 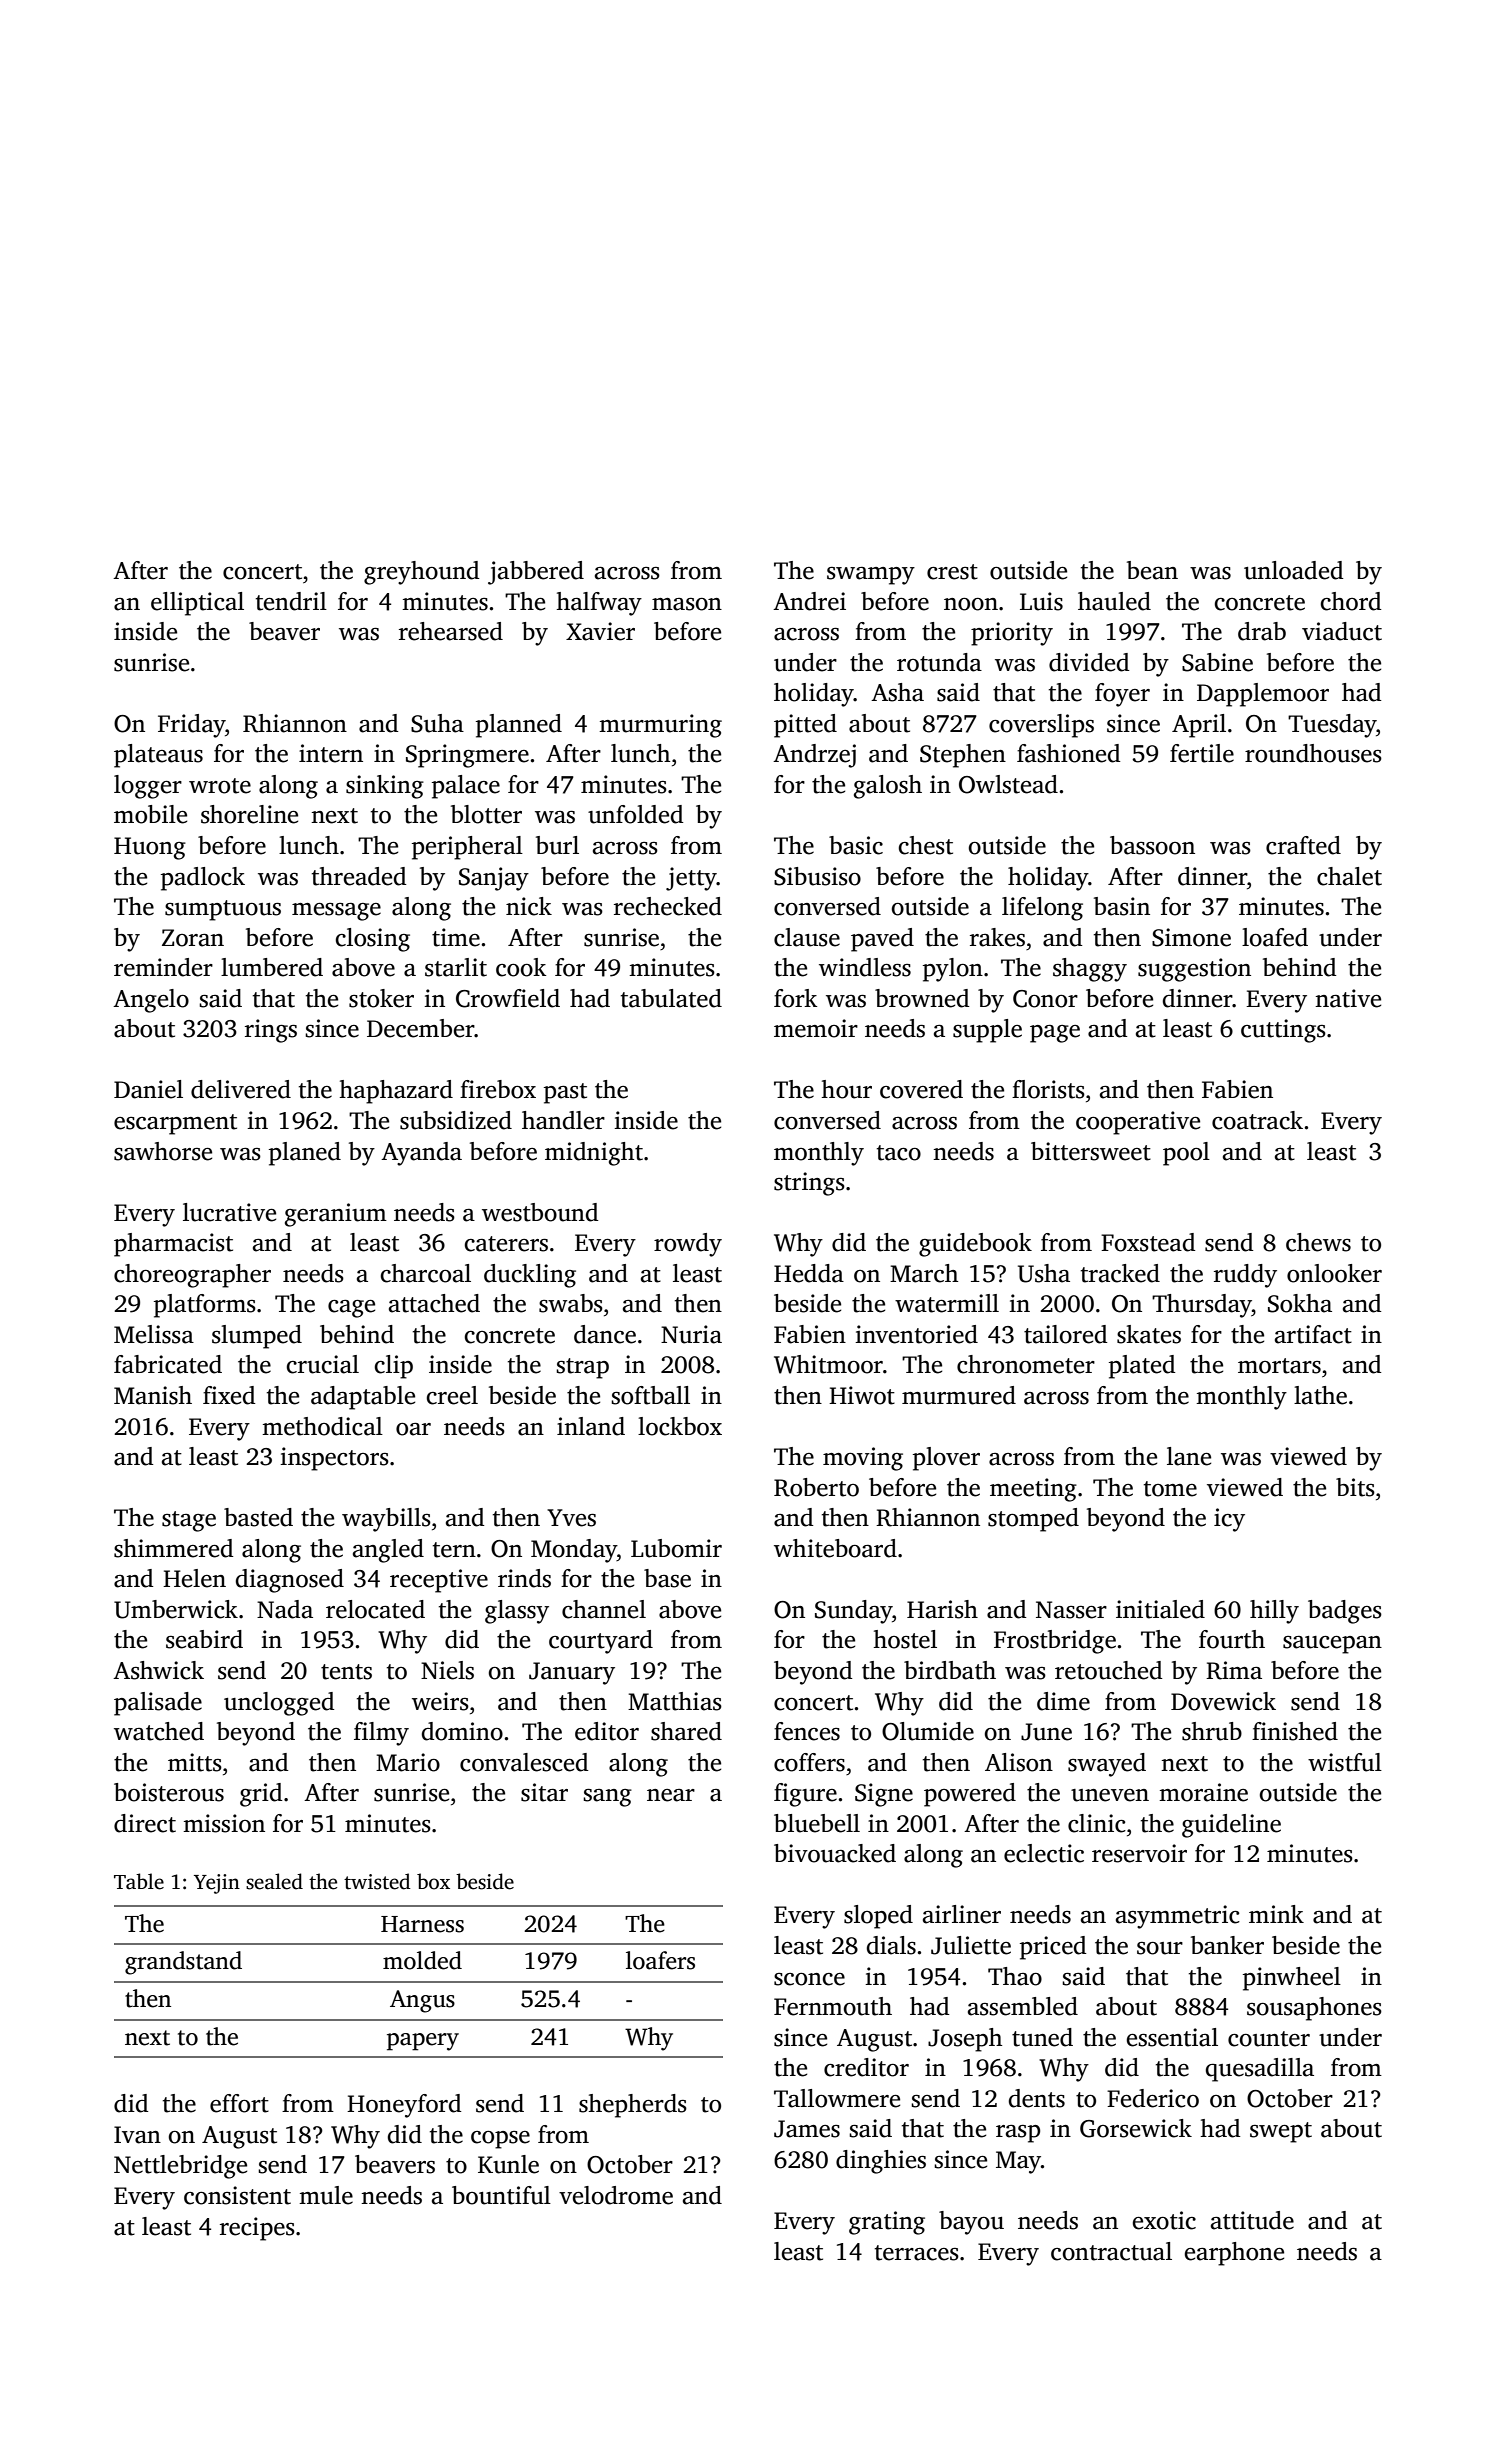 I want to click on Manish, so click(x=153, y=1395).
